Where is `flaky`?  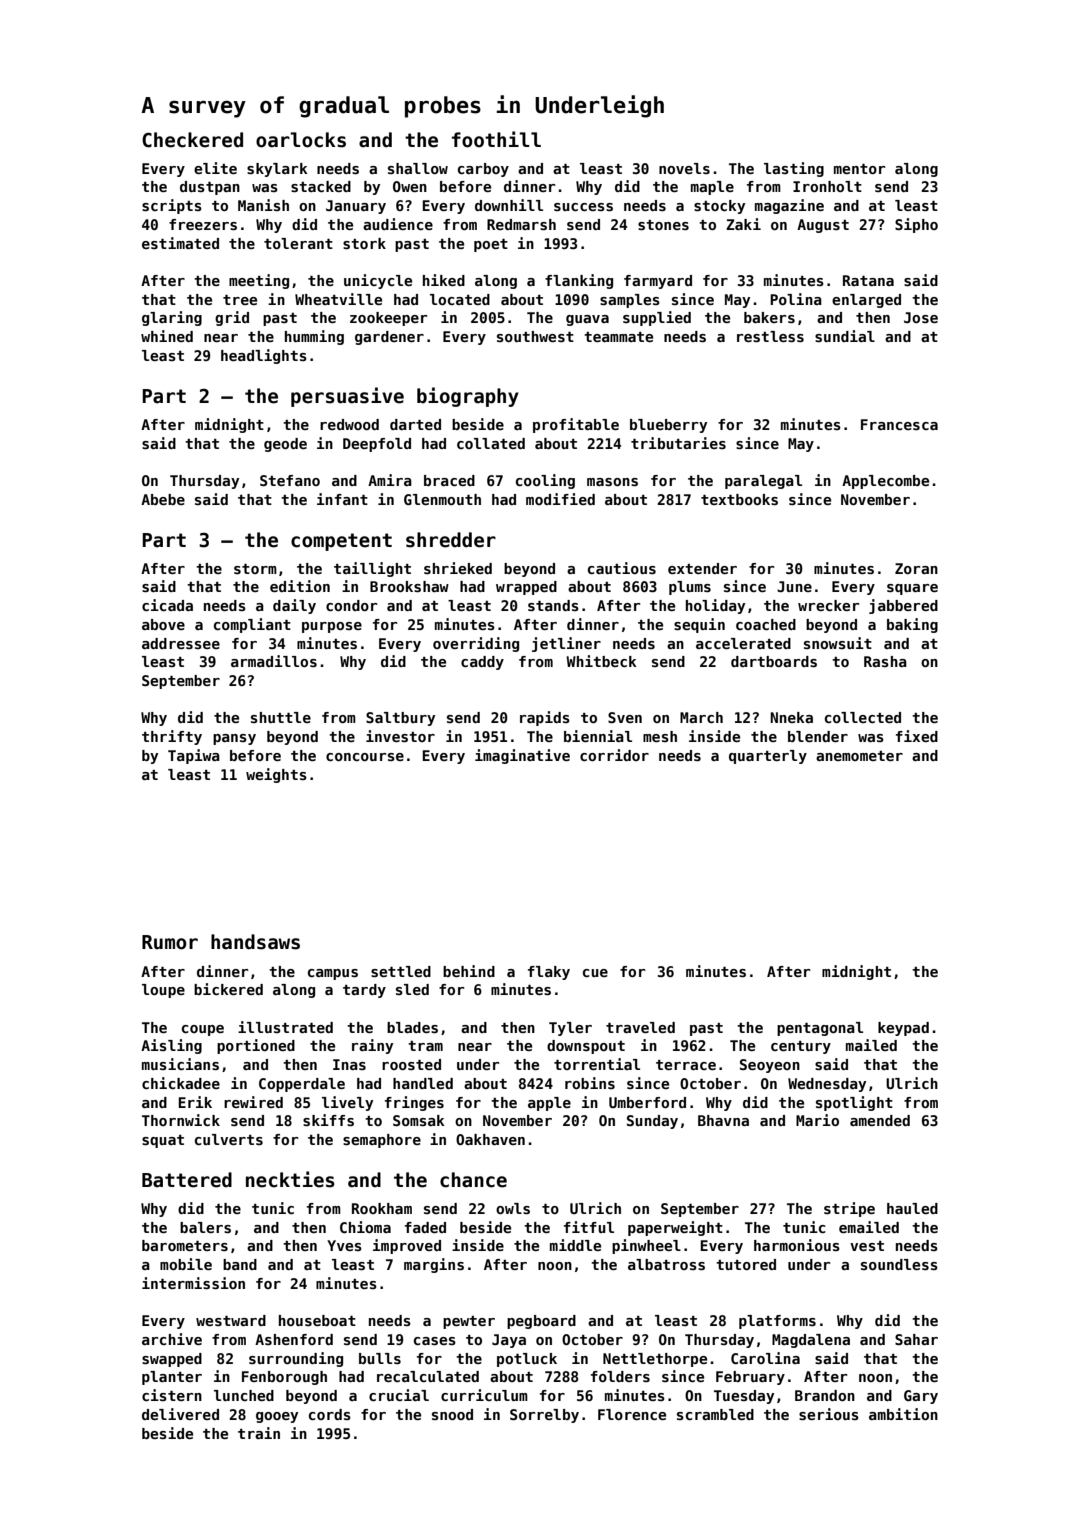 flaky is located at coordinates (549, 973).
